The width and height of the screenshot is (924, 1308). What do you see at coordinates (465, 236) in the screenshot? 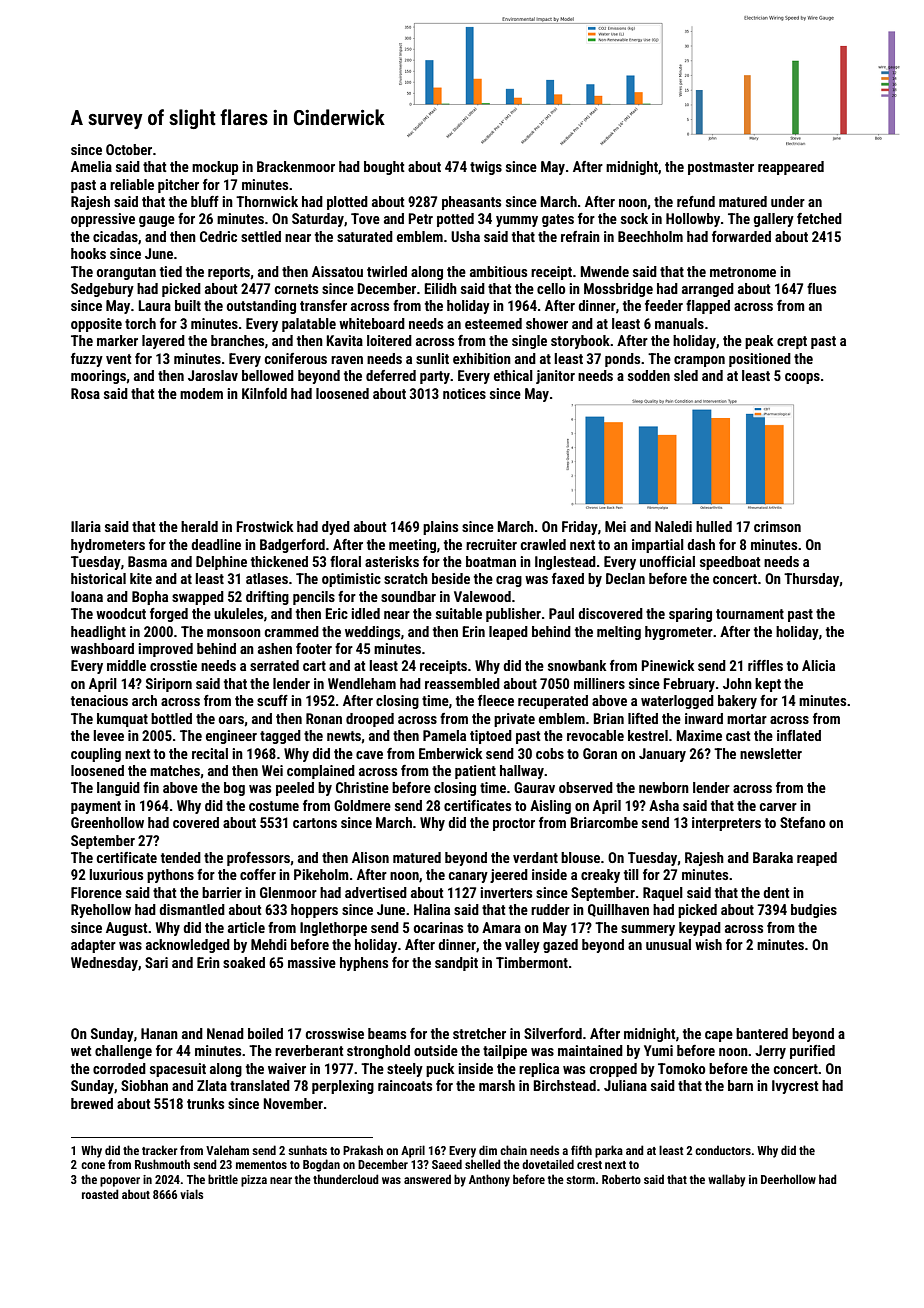
I see `Usha` at bounding box center [465, 236].
